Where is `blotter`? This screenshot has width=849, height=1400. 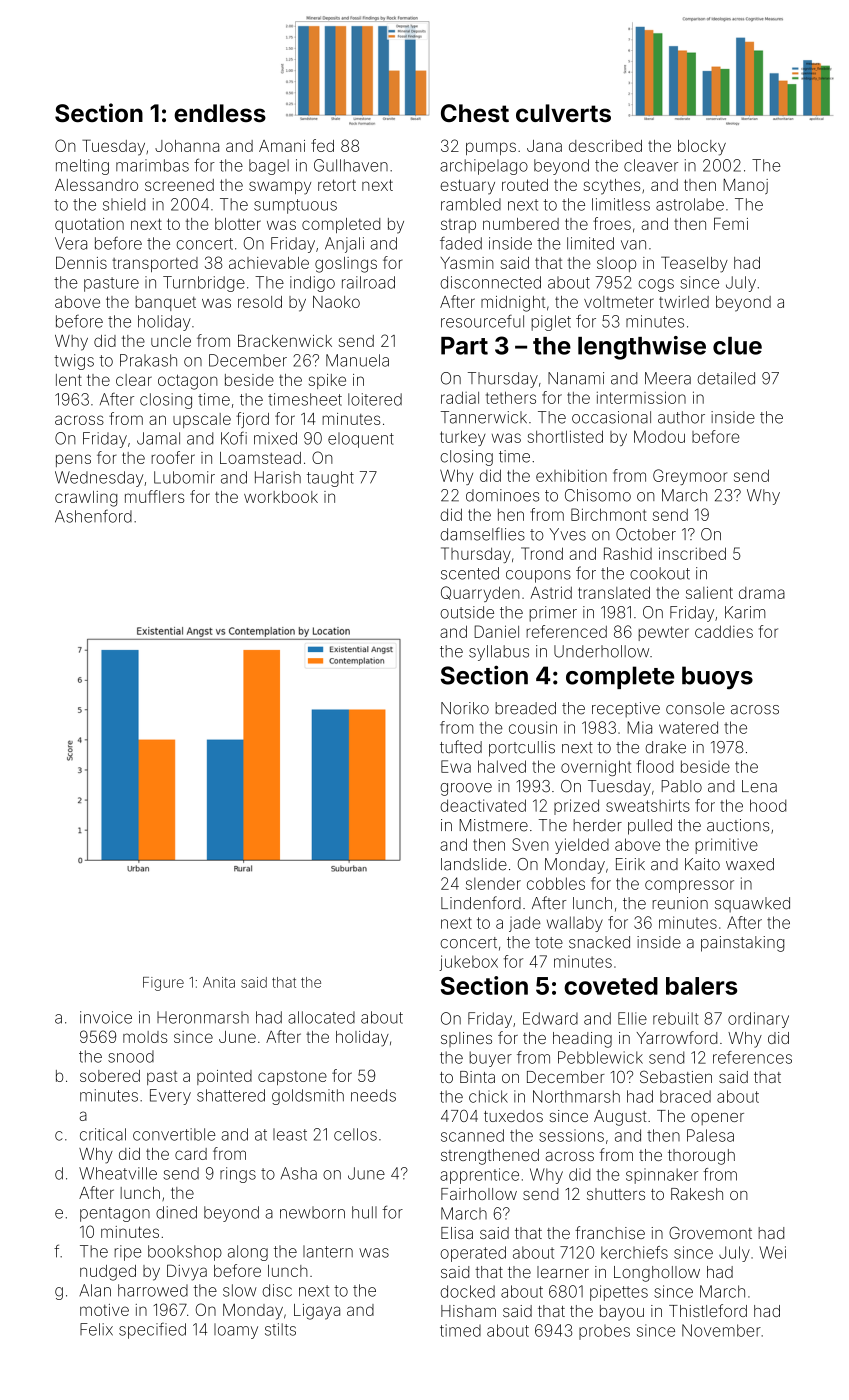
blotter is located at coordinates (238, 224).
